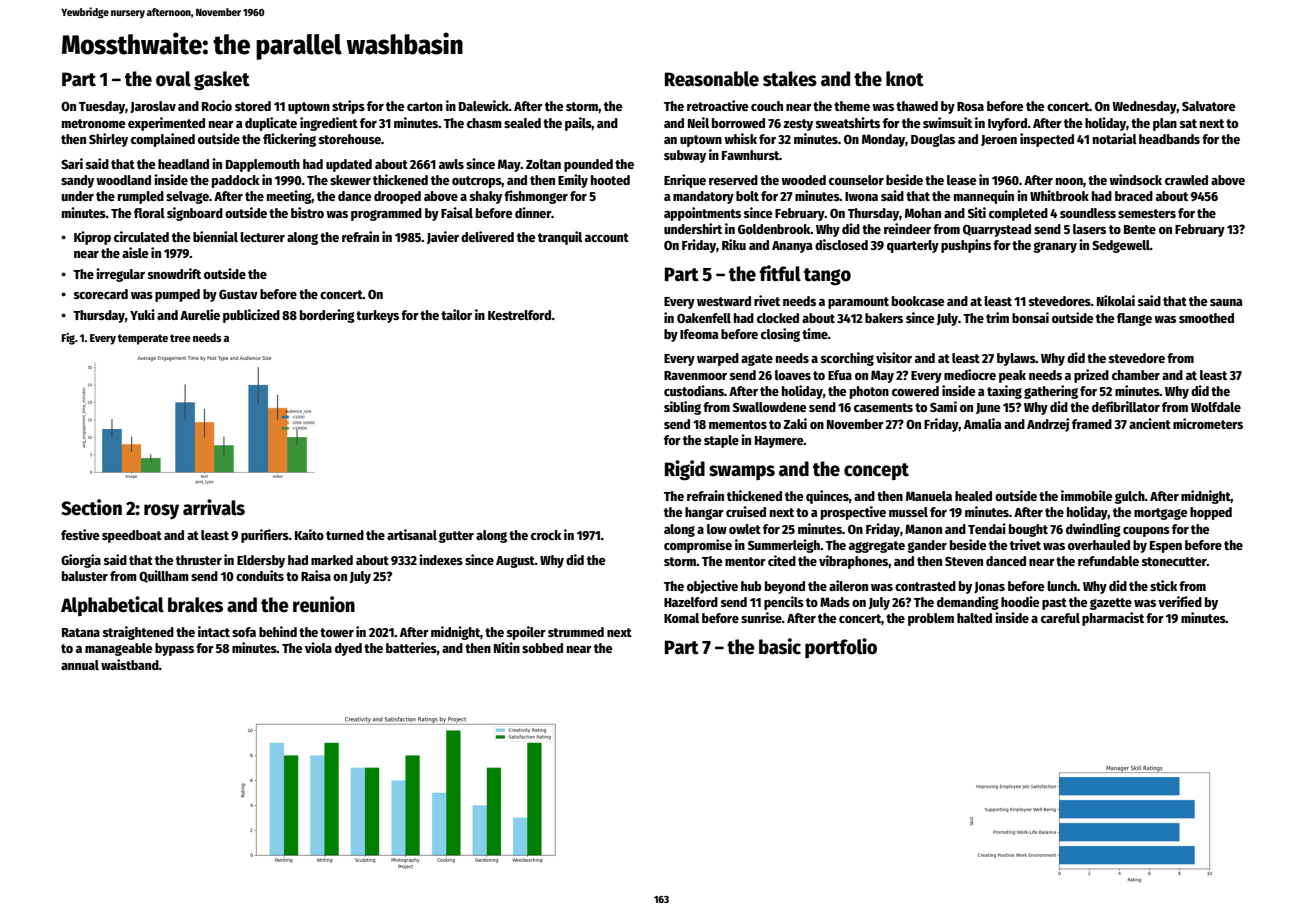 This page has width=1308, height=924. Describe the element at coordinates (1092, 424) in the page. I see `framed` at that location.
